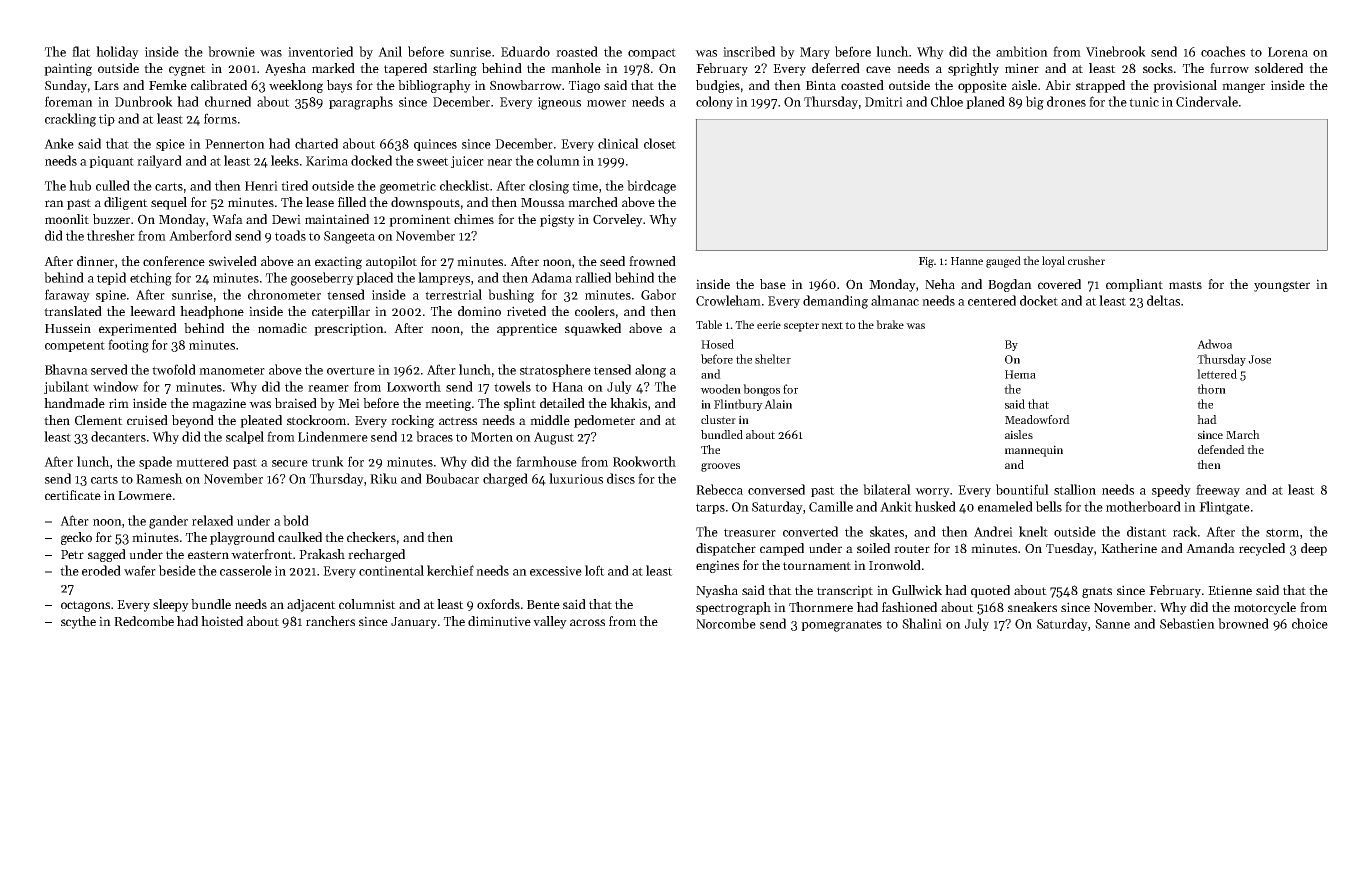  What do you see at coordinates (1163, 300) in the screenshot?
I see `deltas` at bounding box center [1163, 300].
